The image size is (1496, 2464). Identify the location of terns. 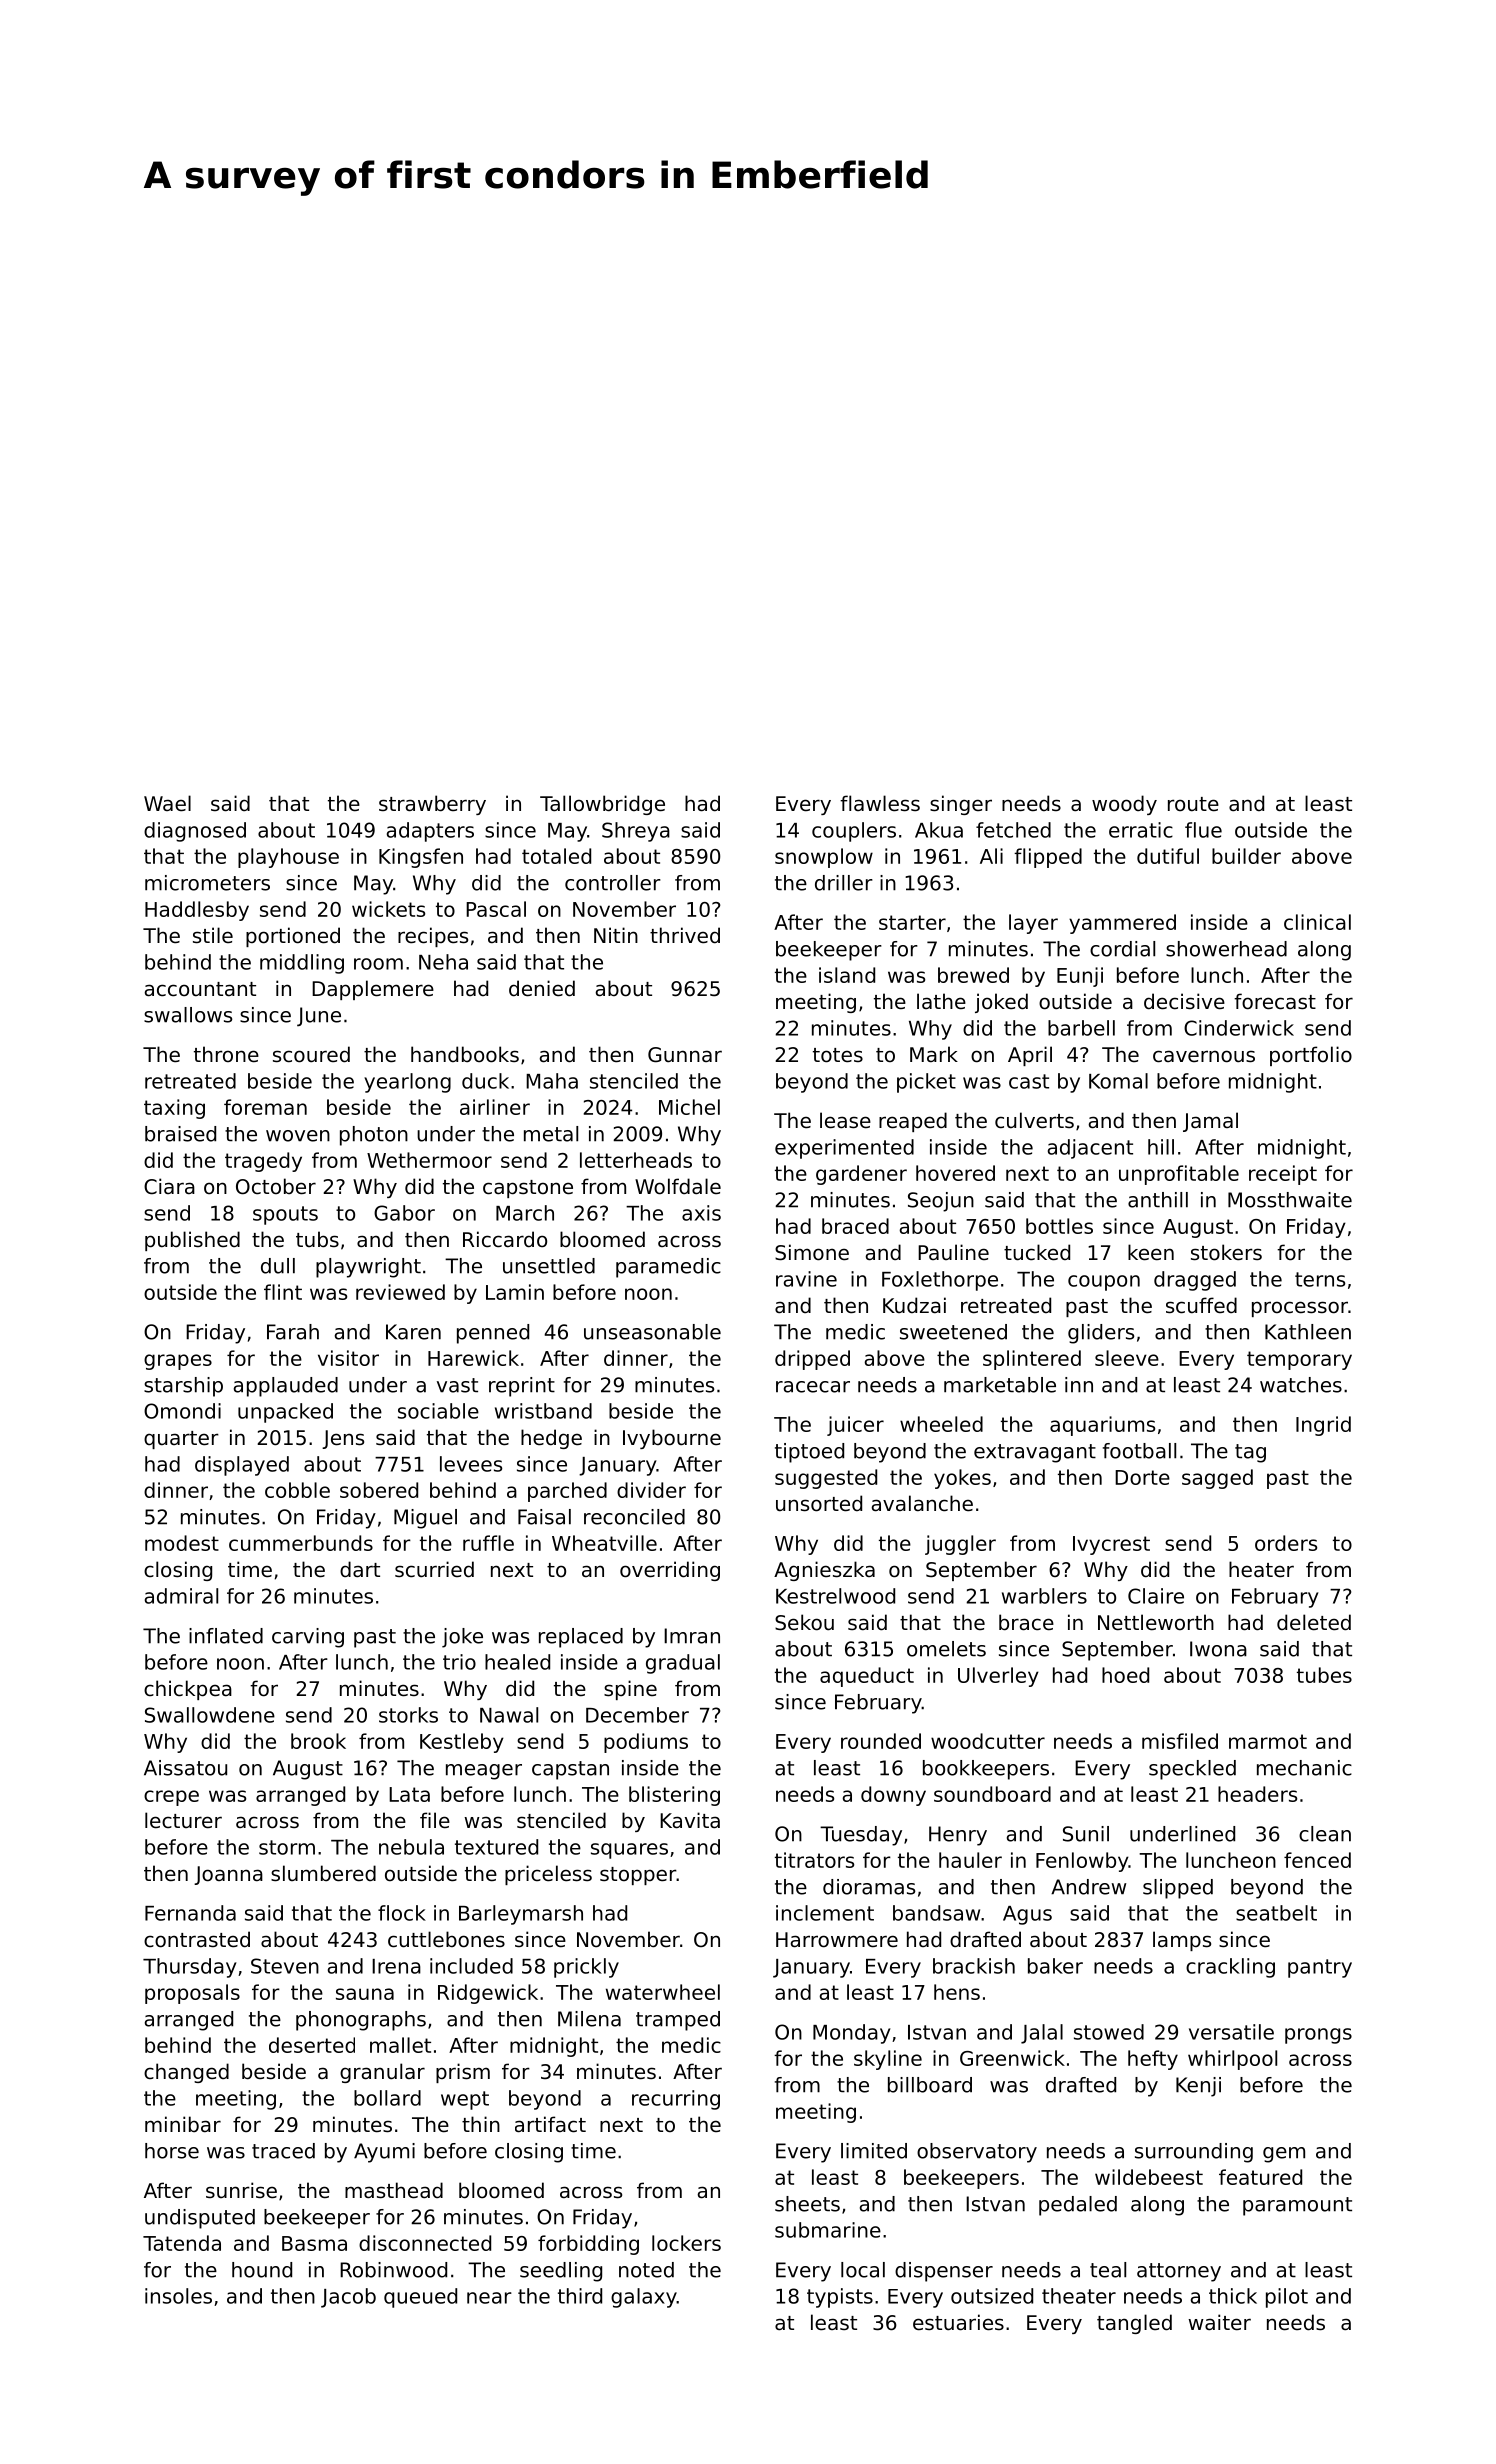
(1320, 1279).
